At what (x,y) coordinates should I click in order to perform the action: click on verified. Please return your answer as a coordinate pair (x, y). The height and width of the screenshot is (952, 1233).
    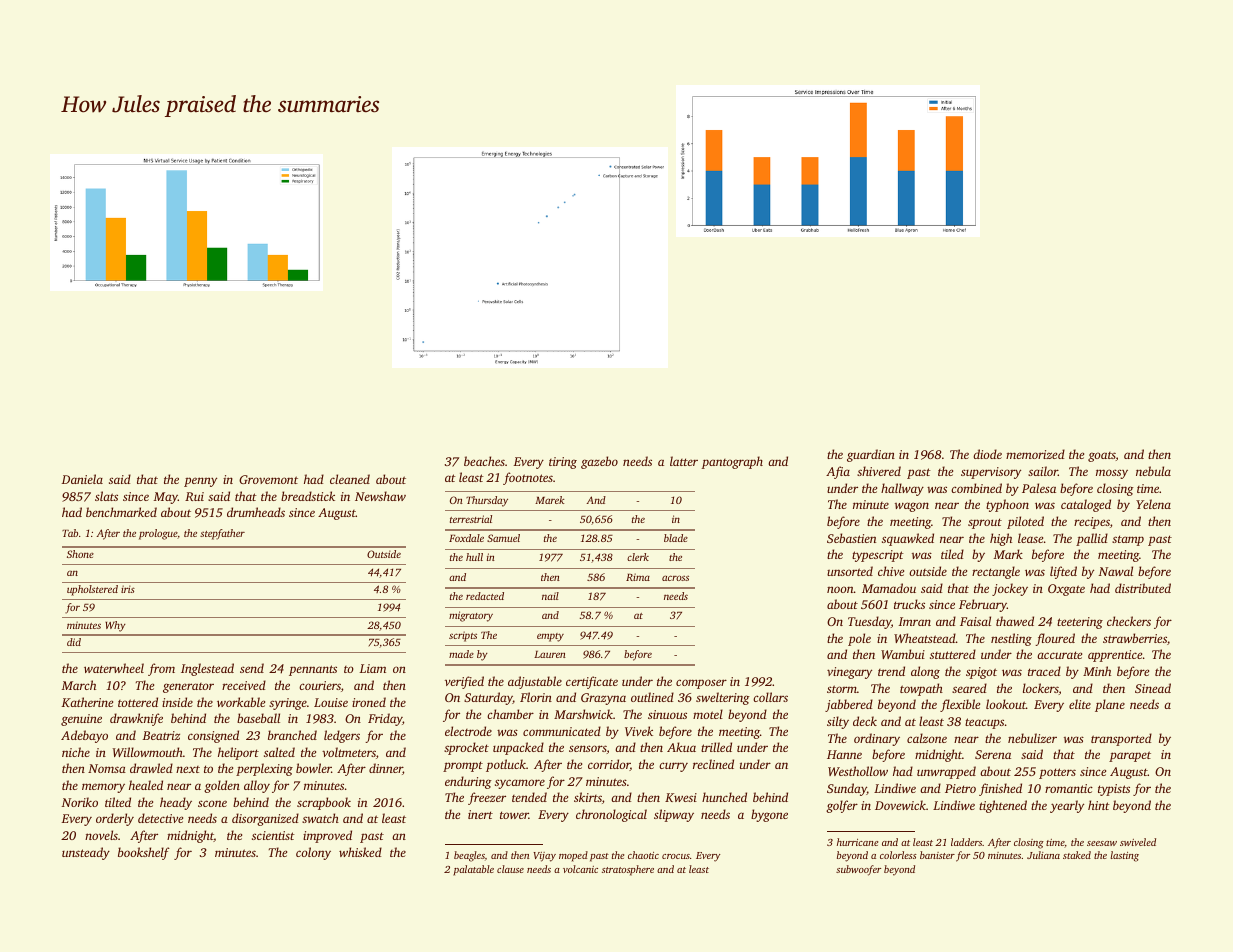
    Looking at the image, I should click on (464, 682).
